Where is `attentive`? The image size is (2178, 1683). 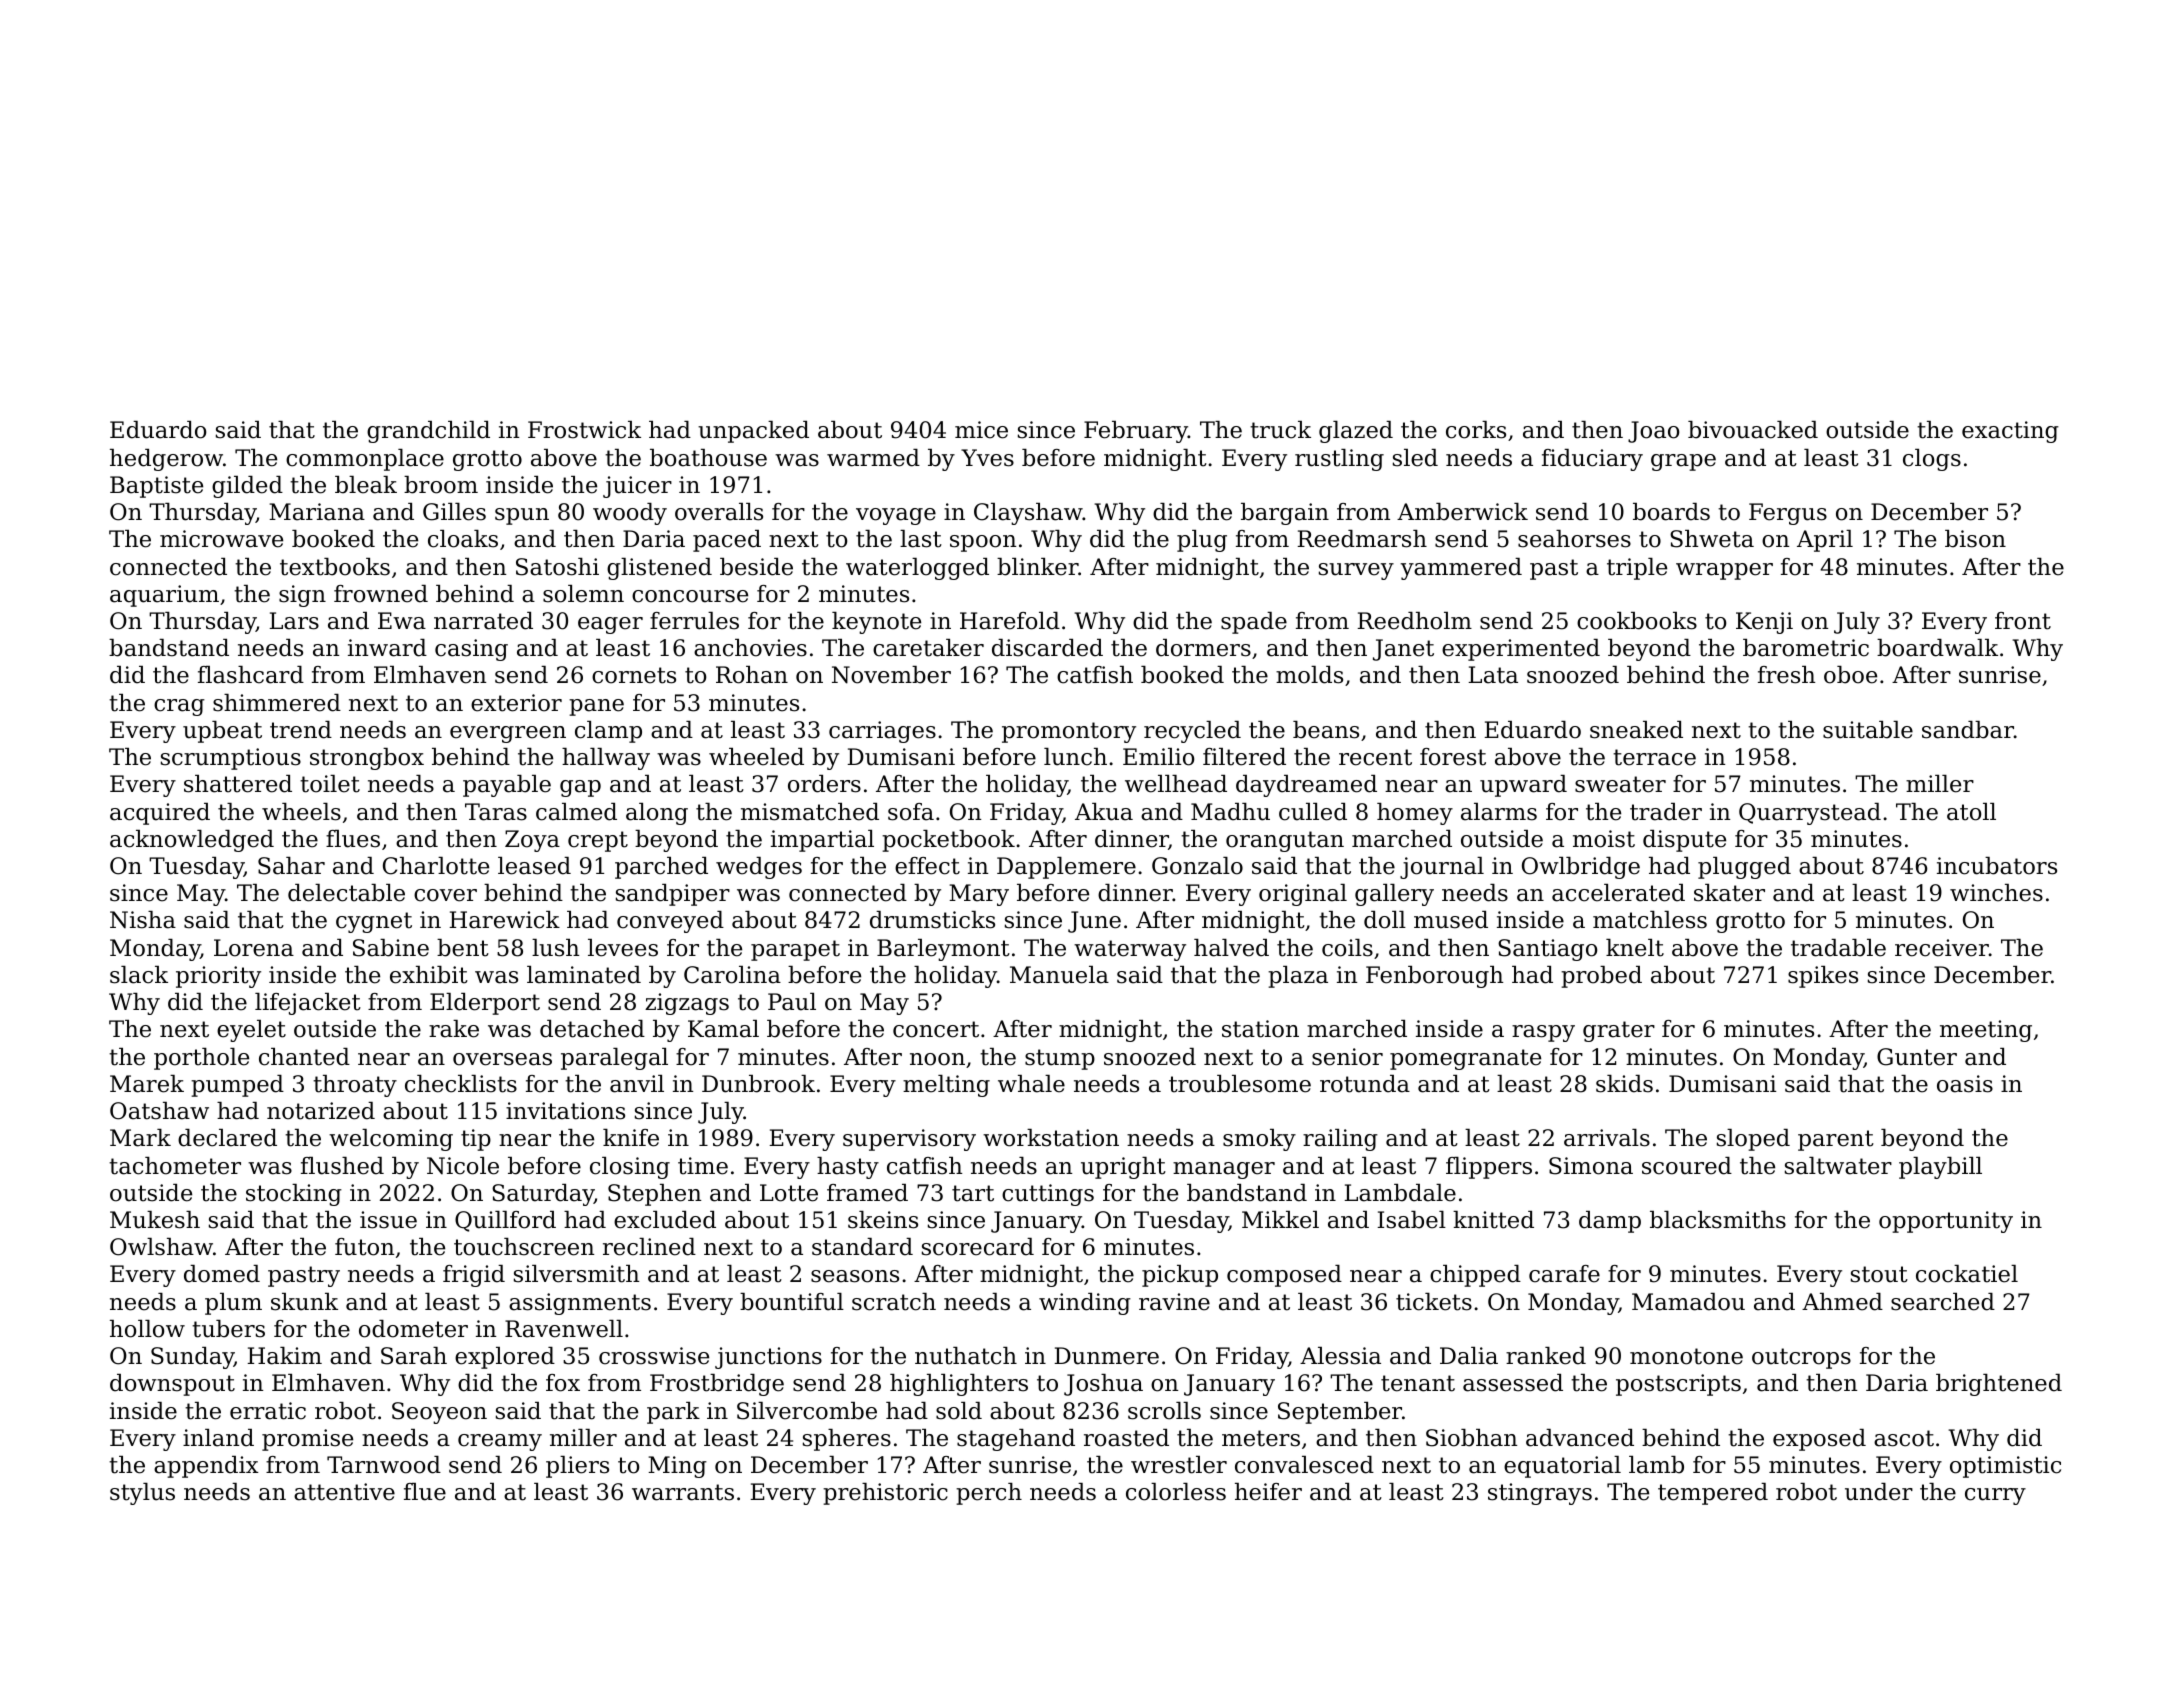 attentive is located at coordinates (344, 1492).
